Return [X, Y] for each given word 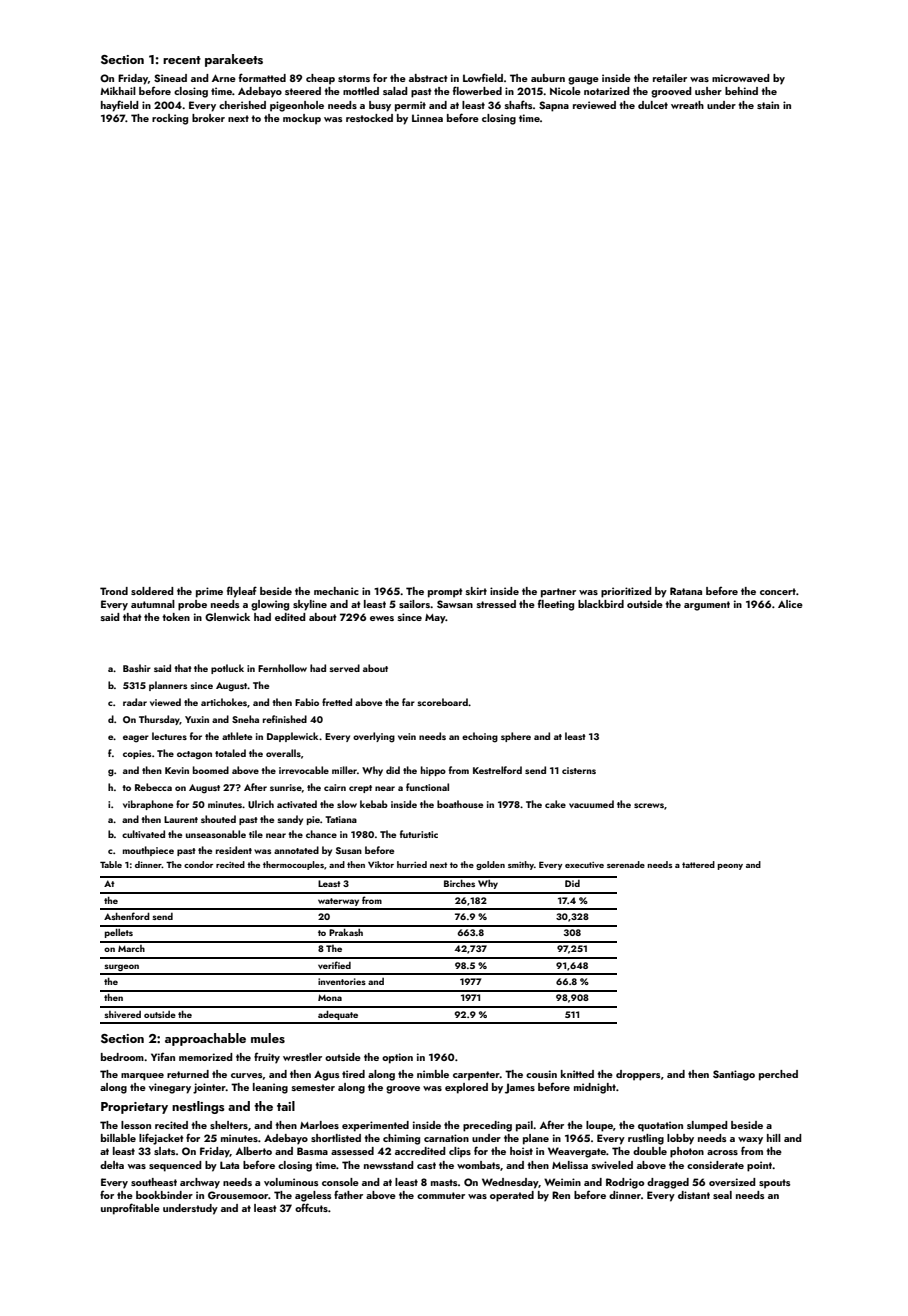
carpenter [476, 1076]
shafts [519, 104]
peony [730, 867]
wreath [687, 105]
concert [778, 591]
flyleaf [242, 592]
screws [649, 805]
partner [558, 593]
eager [136, 739]
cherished [242, 105]
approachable [205, 1039]
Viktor [381, 864]
